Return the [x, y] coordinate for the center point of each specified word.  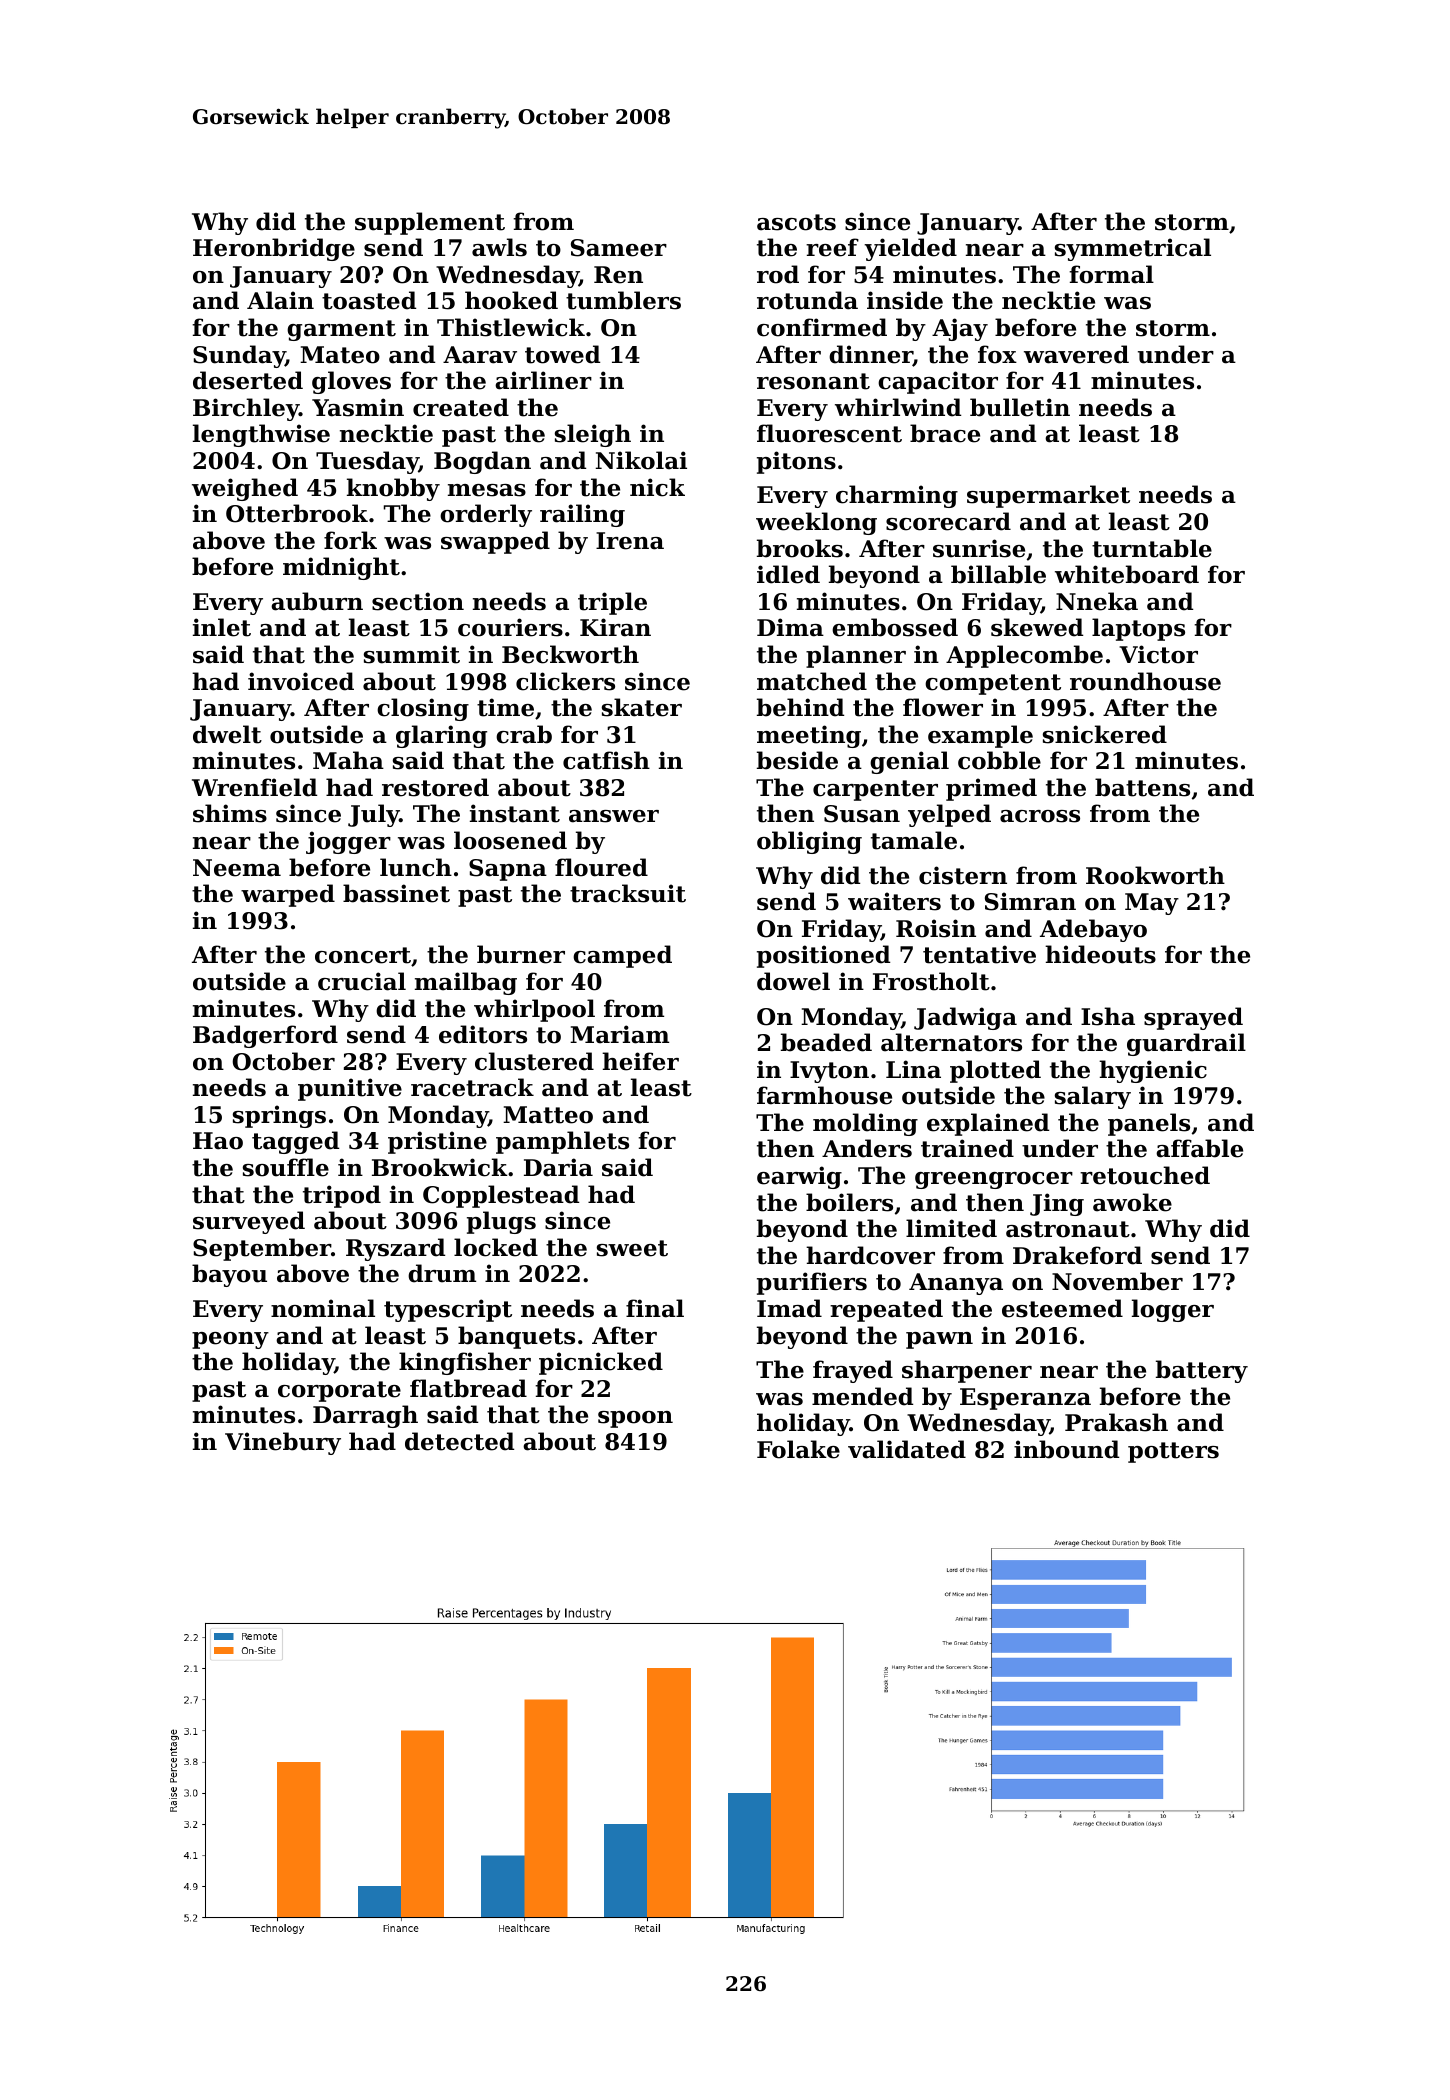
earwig [799, 1177]
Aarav [480, 355]
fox [997, 354]
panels [1149, 1124]
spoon [635, 1419]
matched [812, 681]
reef [832, 247]
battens [1142, 787]
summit [412, 654]
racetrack [472, 1087]
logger [1173, 1310]
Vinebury [283, 1443]
